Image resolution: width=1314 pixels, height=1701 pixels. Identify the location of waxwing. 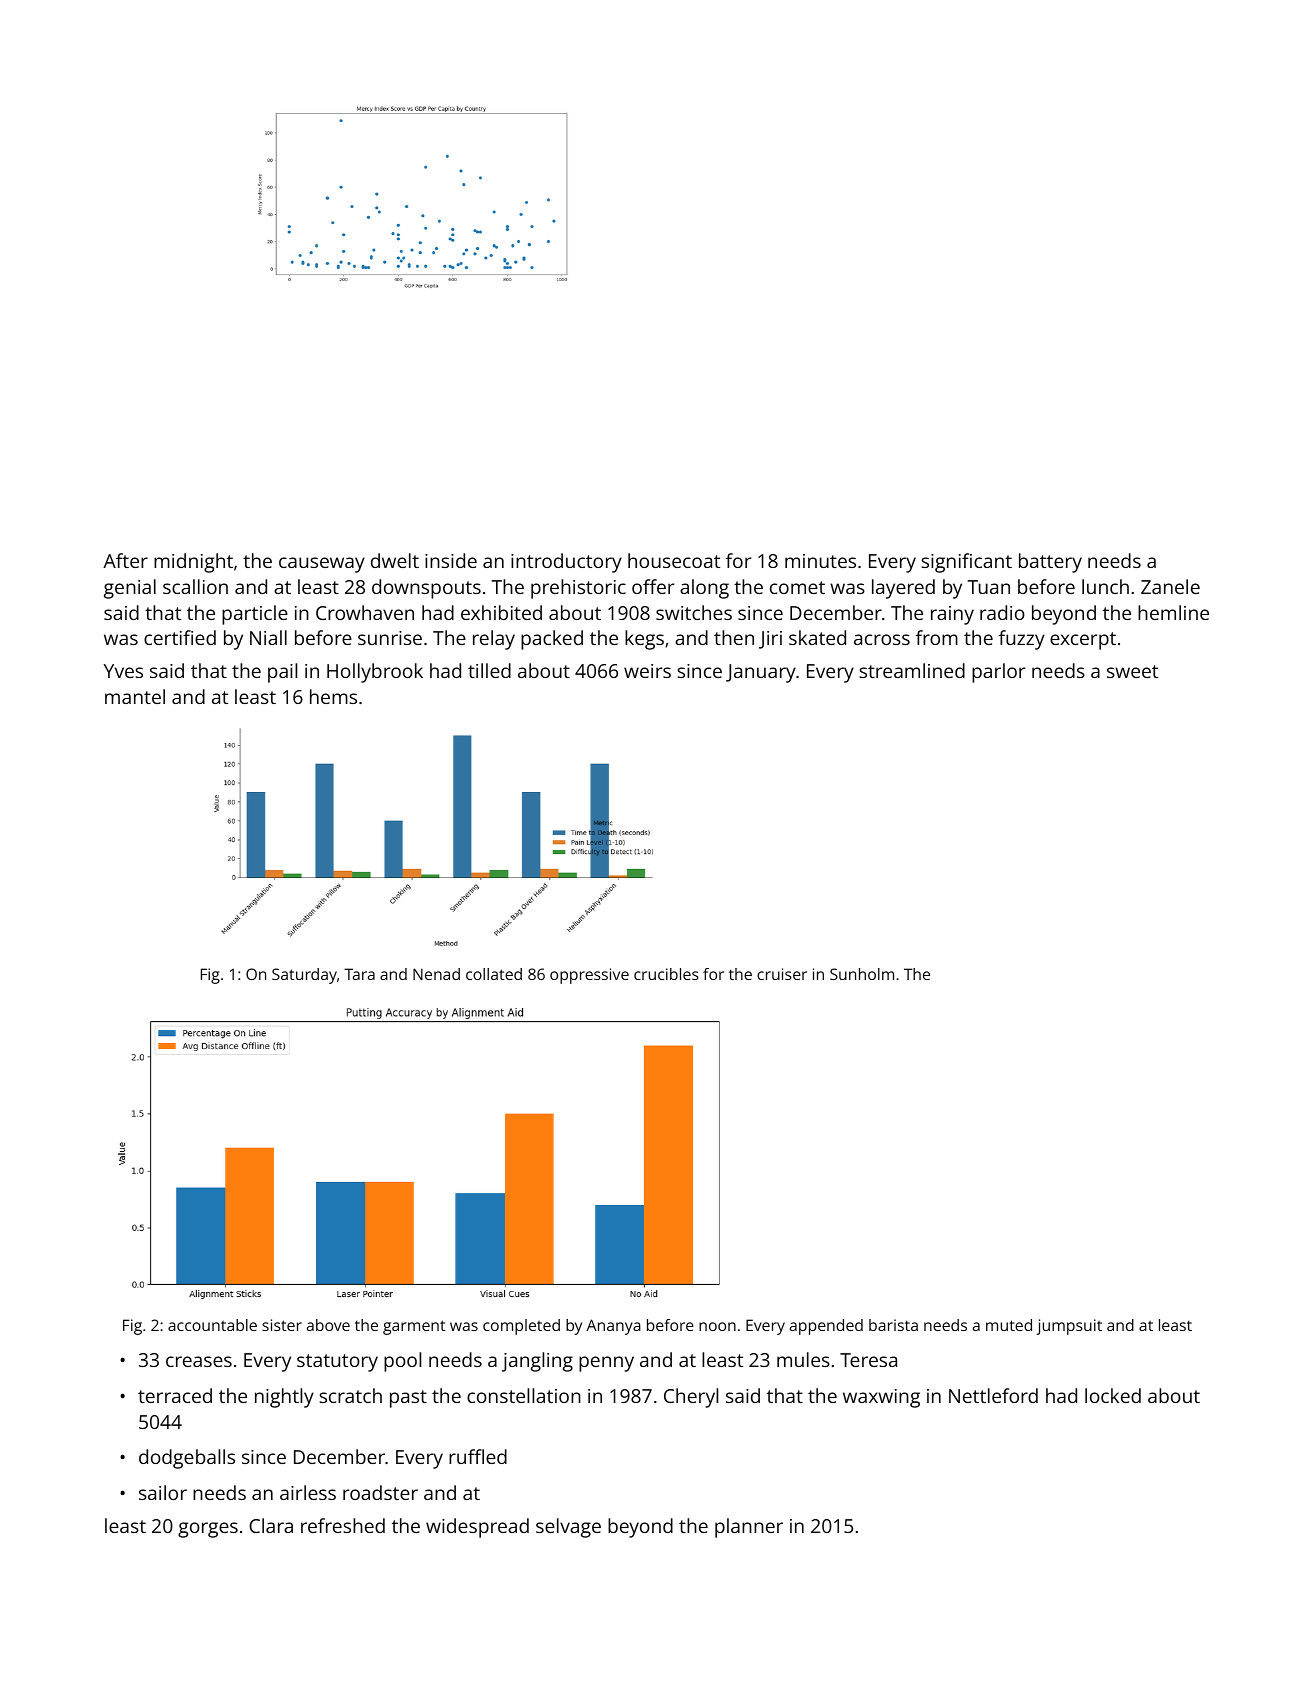
(881, 1398).
